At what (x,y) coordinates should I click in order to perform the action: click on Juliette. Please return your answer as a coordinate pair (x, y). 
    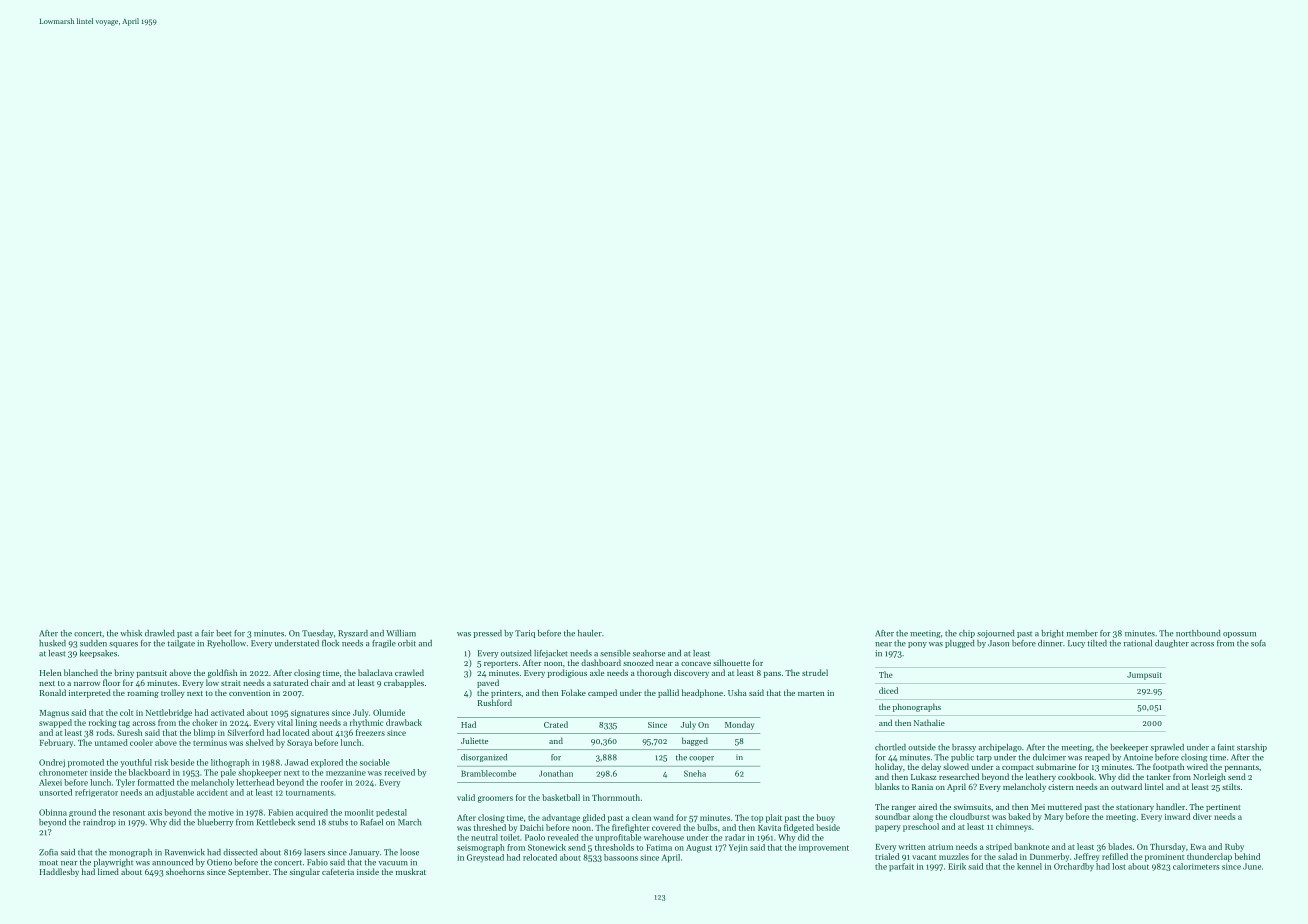
    Looking at the image, I should click on (474, 740).
